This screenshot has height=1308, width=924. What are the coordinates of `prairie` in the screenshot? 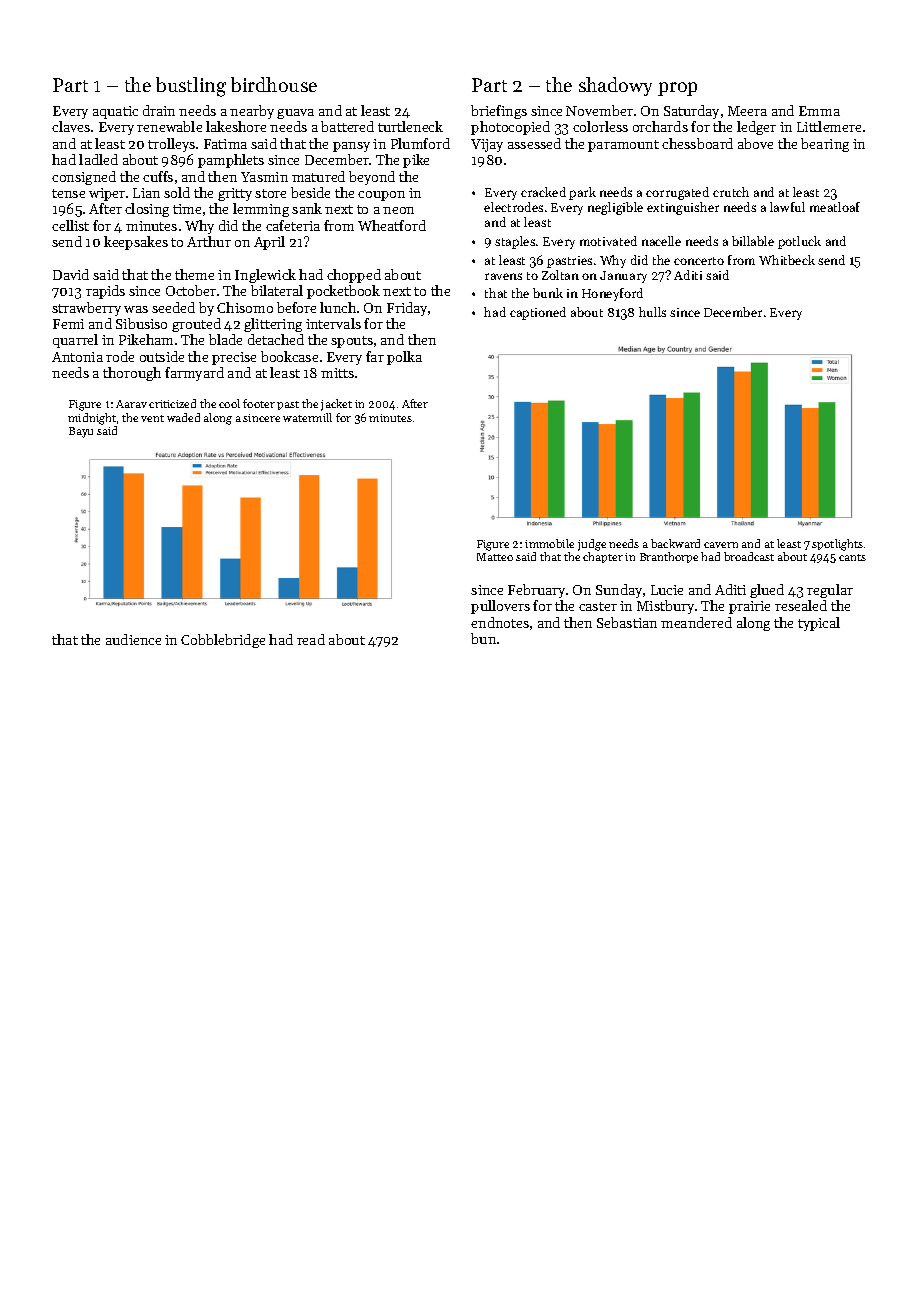 It's located at (749, 607).
